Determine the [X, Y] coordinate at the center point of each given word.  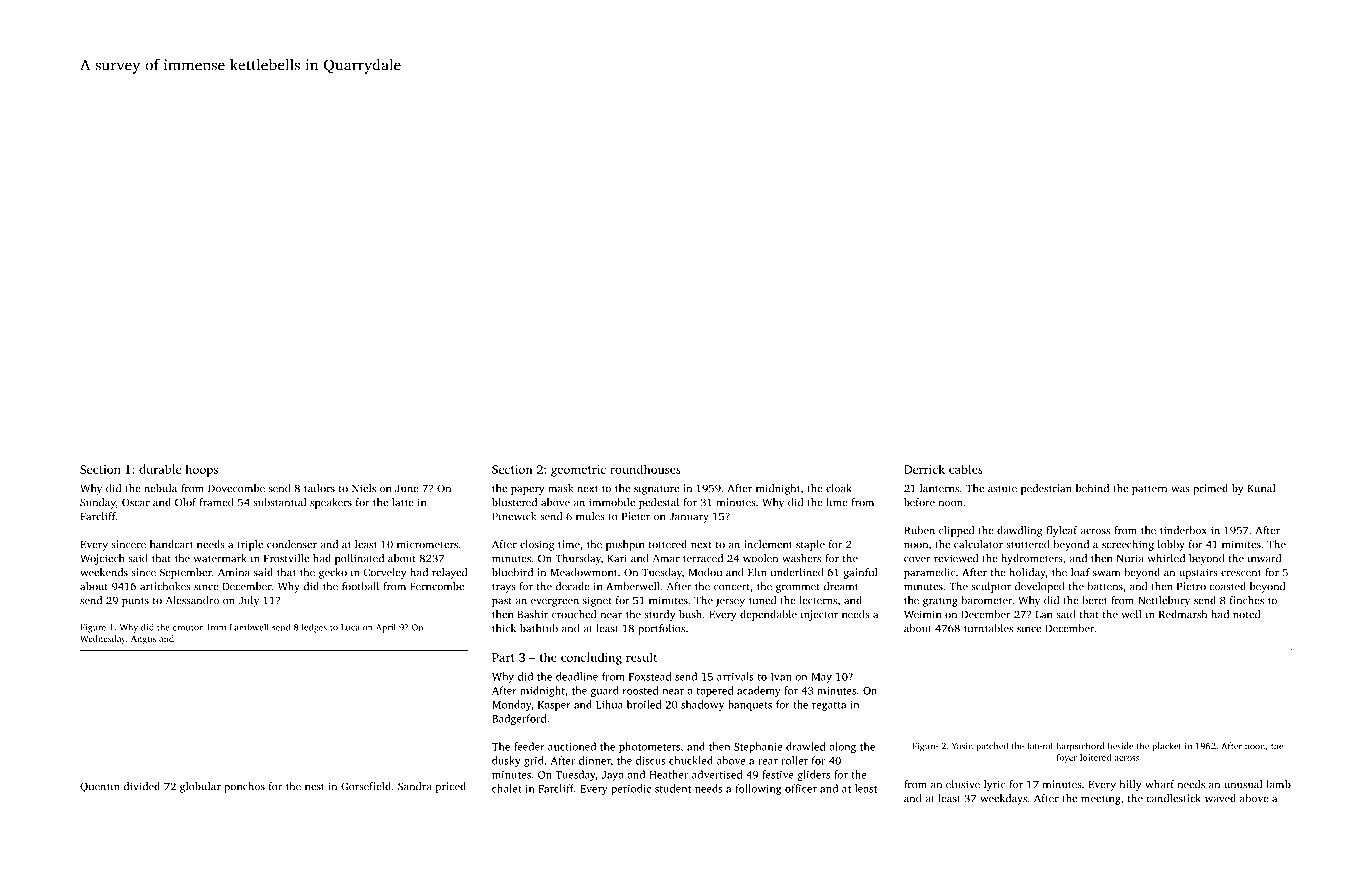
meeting [1101, 799]
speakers [331, 503]
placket [1166, 747]
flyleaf [1062, 531]
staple [810, 545]
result [641, 657]
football [360, 586]
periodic [631, 789]
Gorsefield [366, 786]
